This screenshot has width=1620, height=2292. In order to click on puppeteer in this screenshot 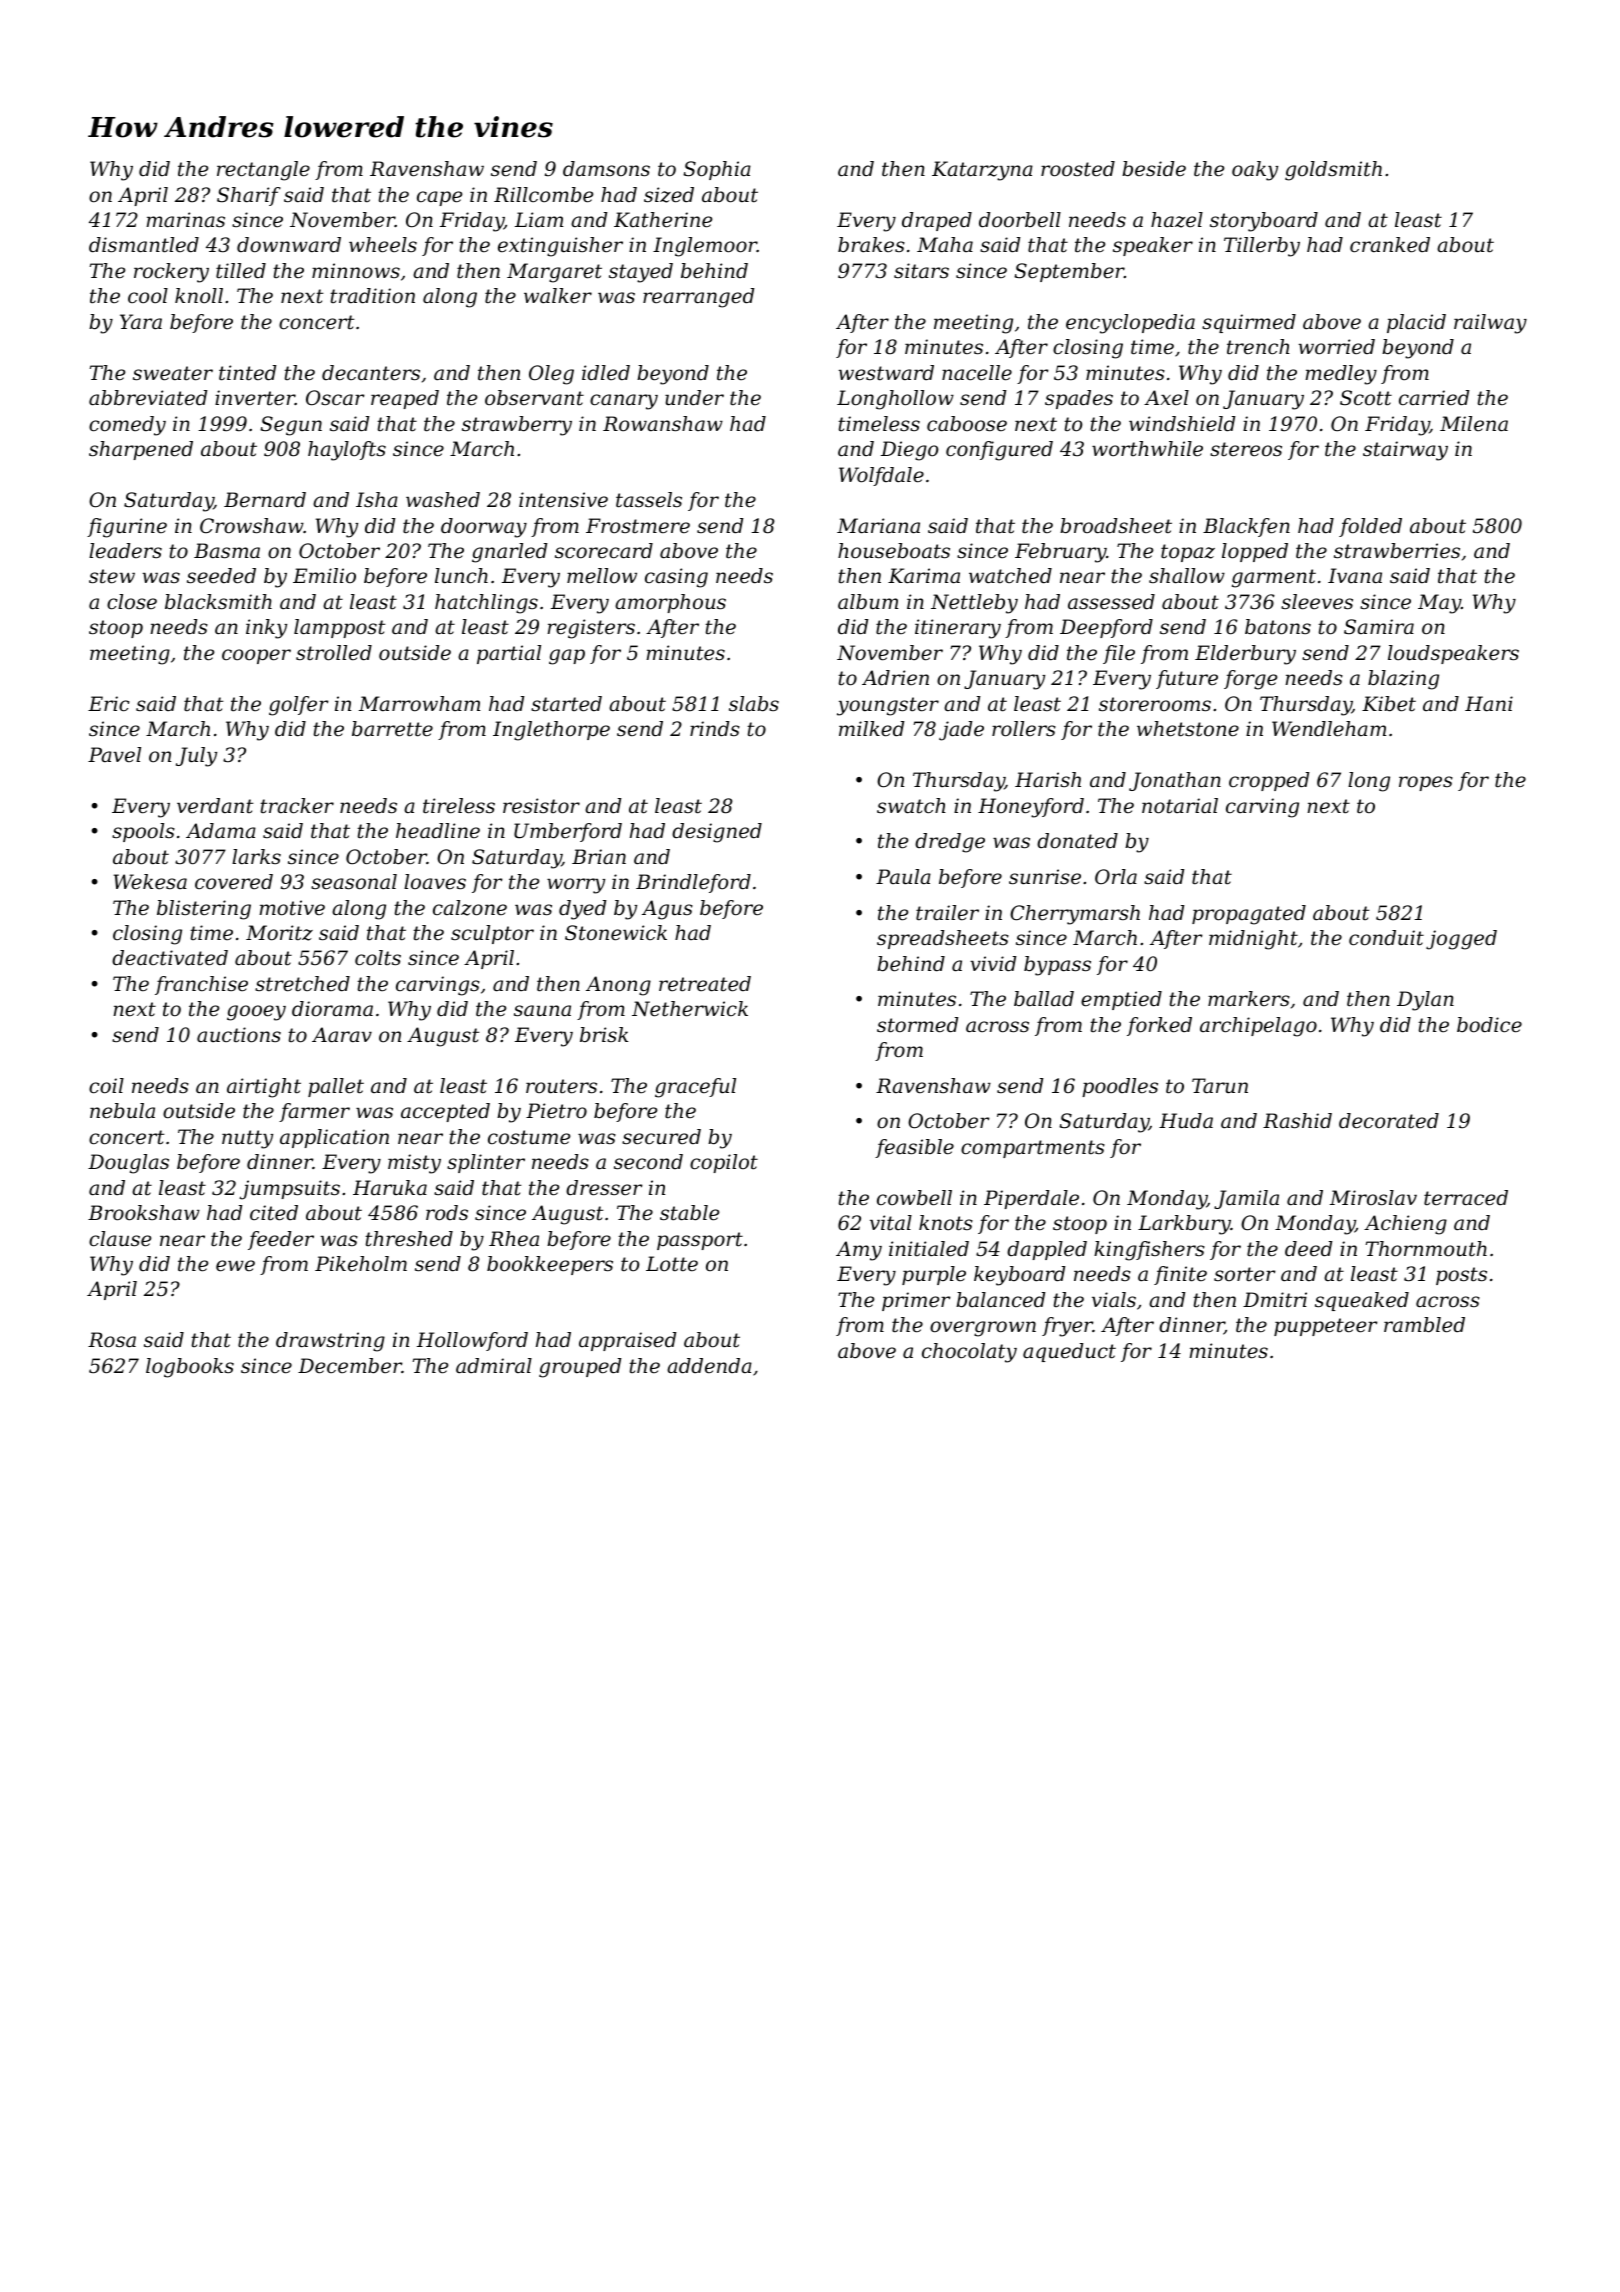, I will do `click(1326, 1327)`.
